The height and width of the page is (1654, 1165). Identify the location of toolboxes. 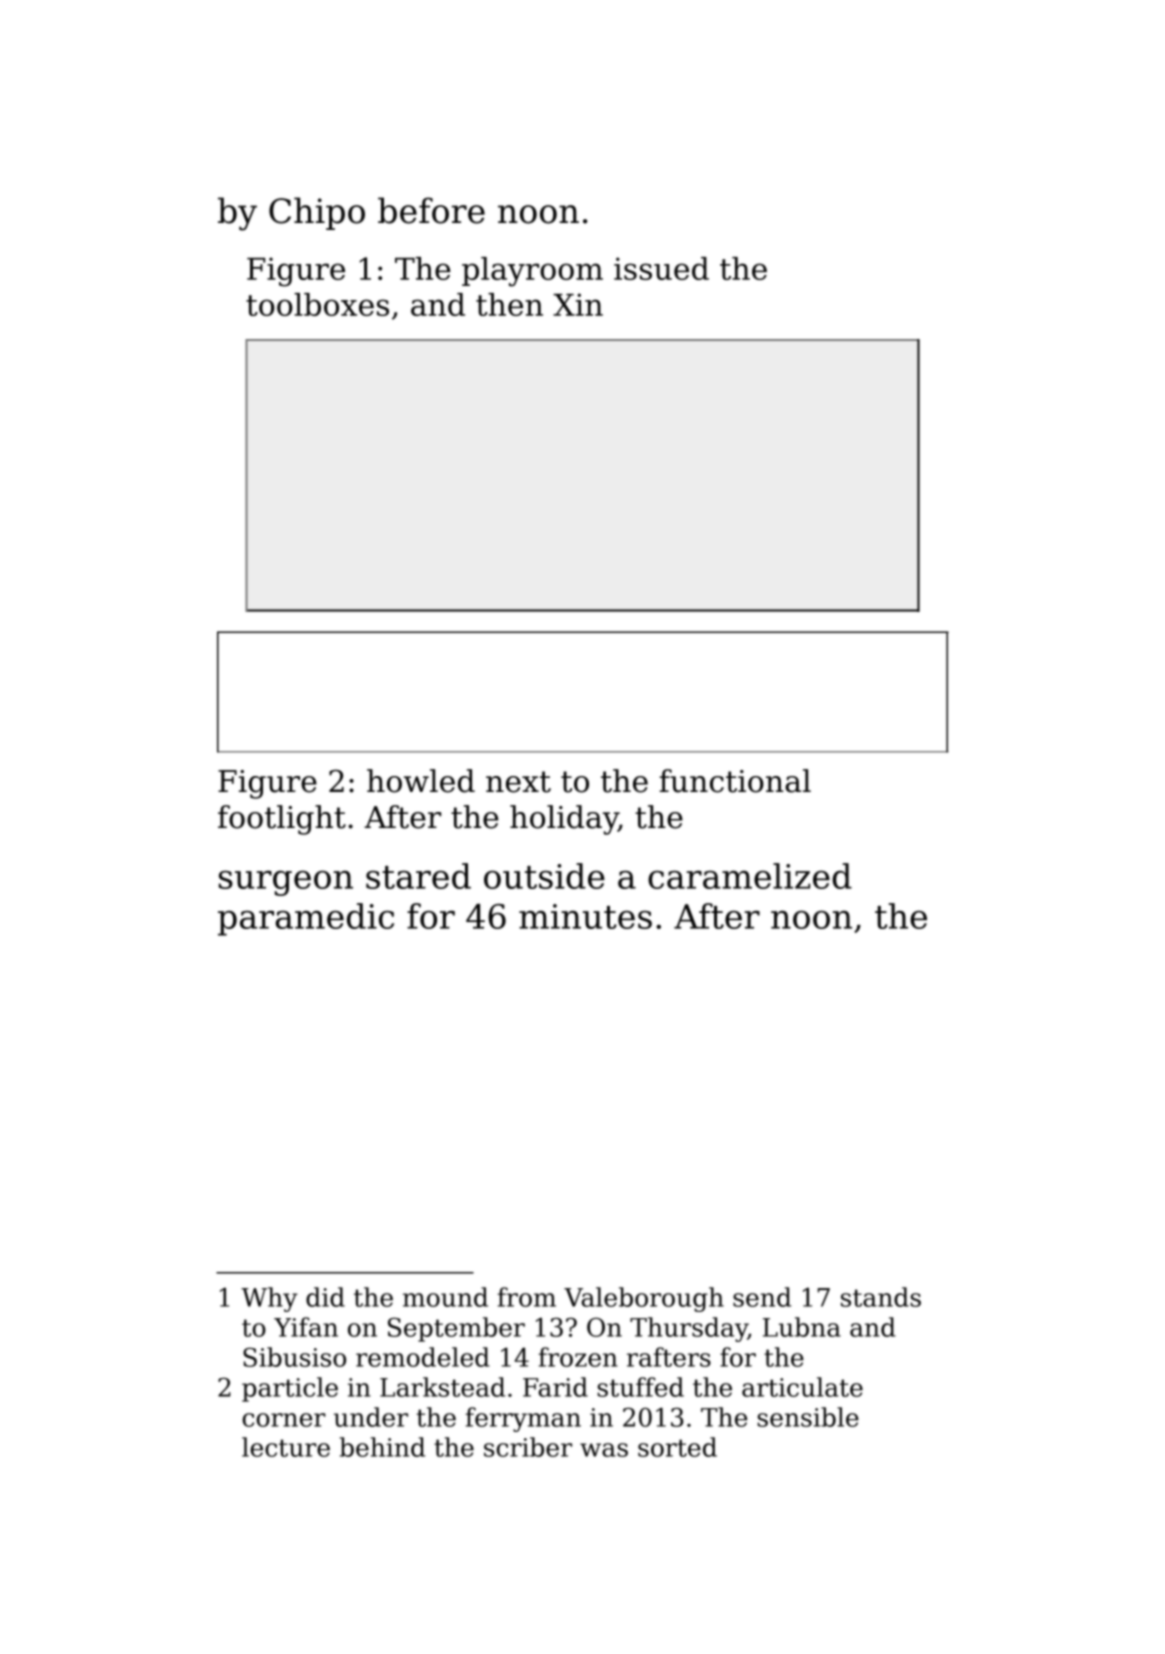
(317, 304).
